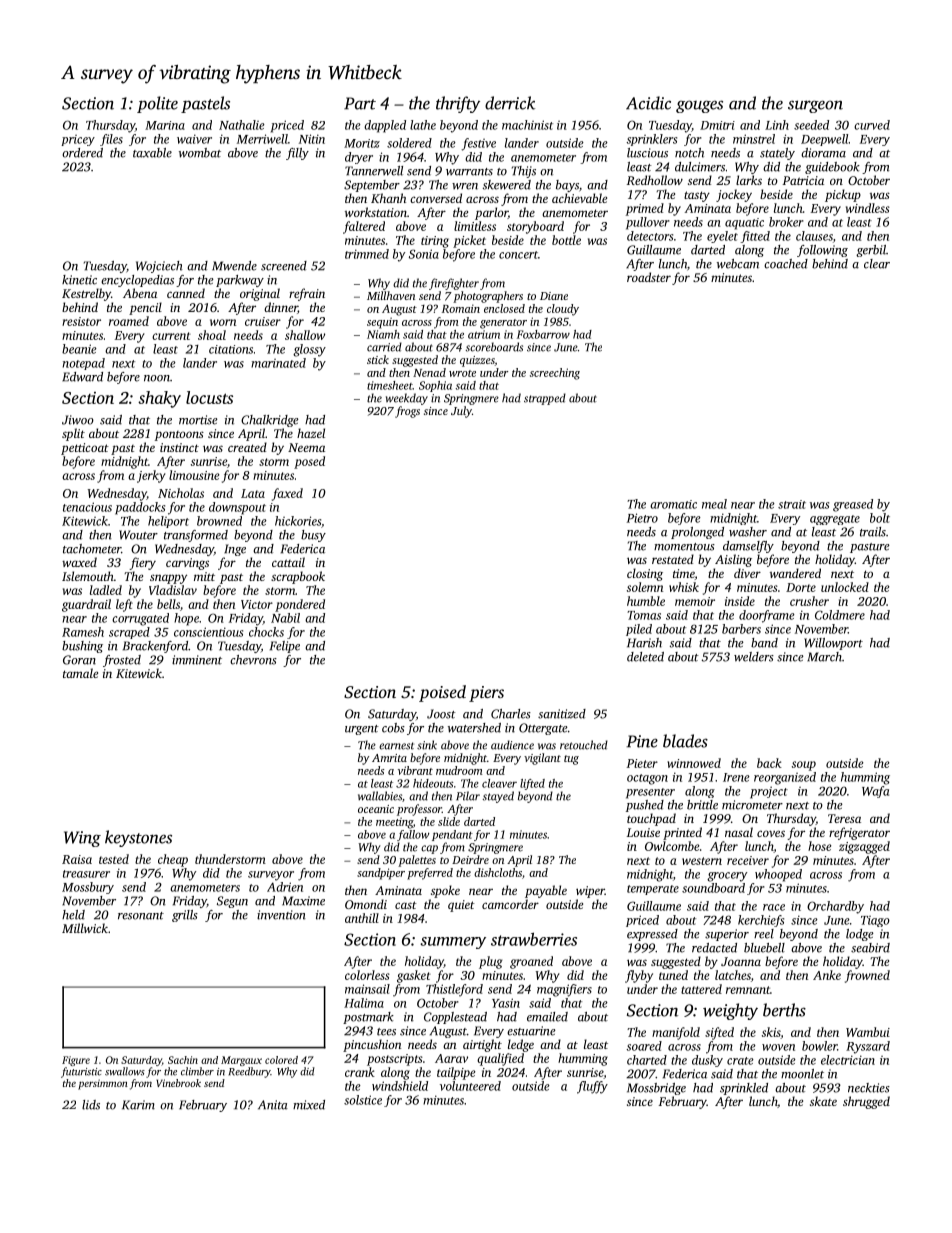 This screenshot has height=1233, width=952. Describe the element at coordinates (506, 1003) in the screenshot. I see `Yasin` at that location.
